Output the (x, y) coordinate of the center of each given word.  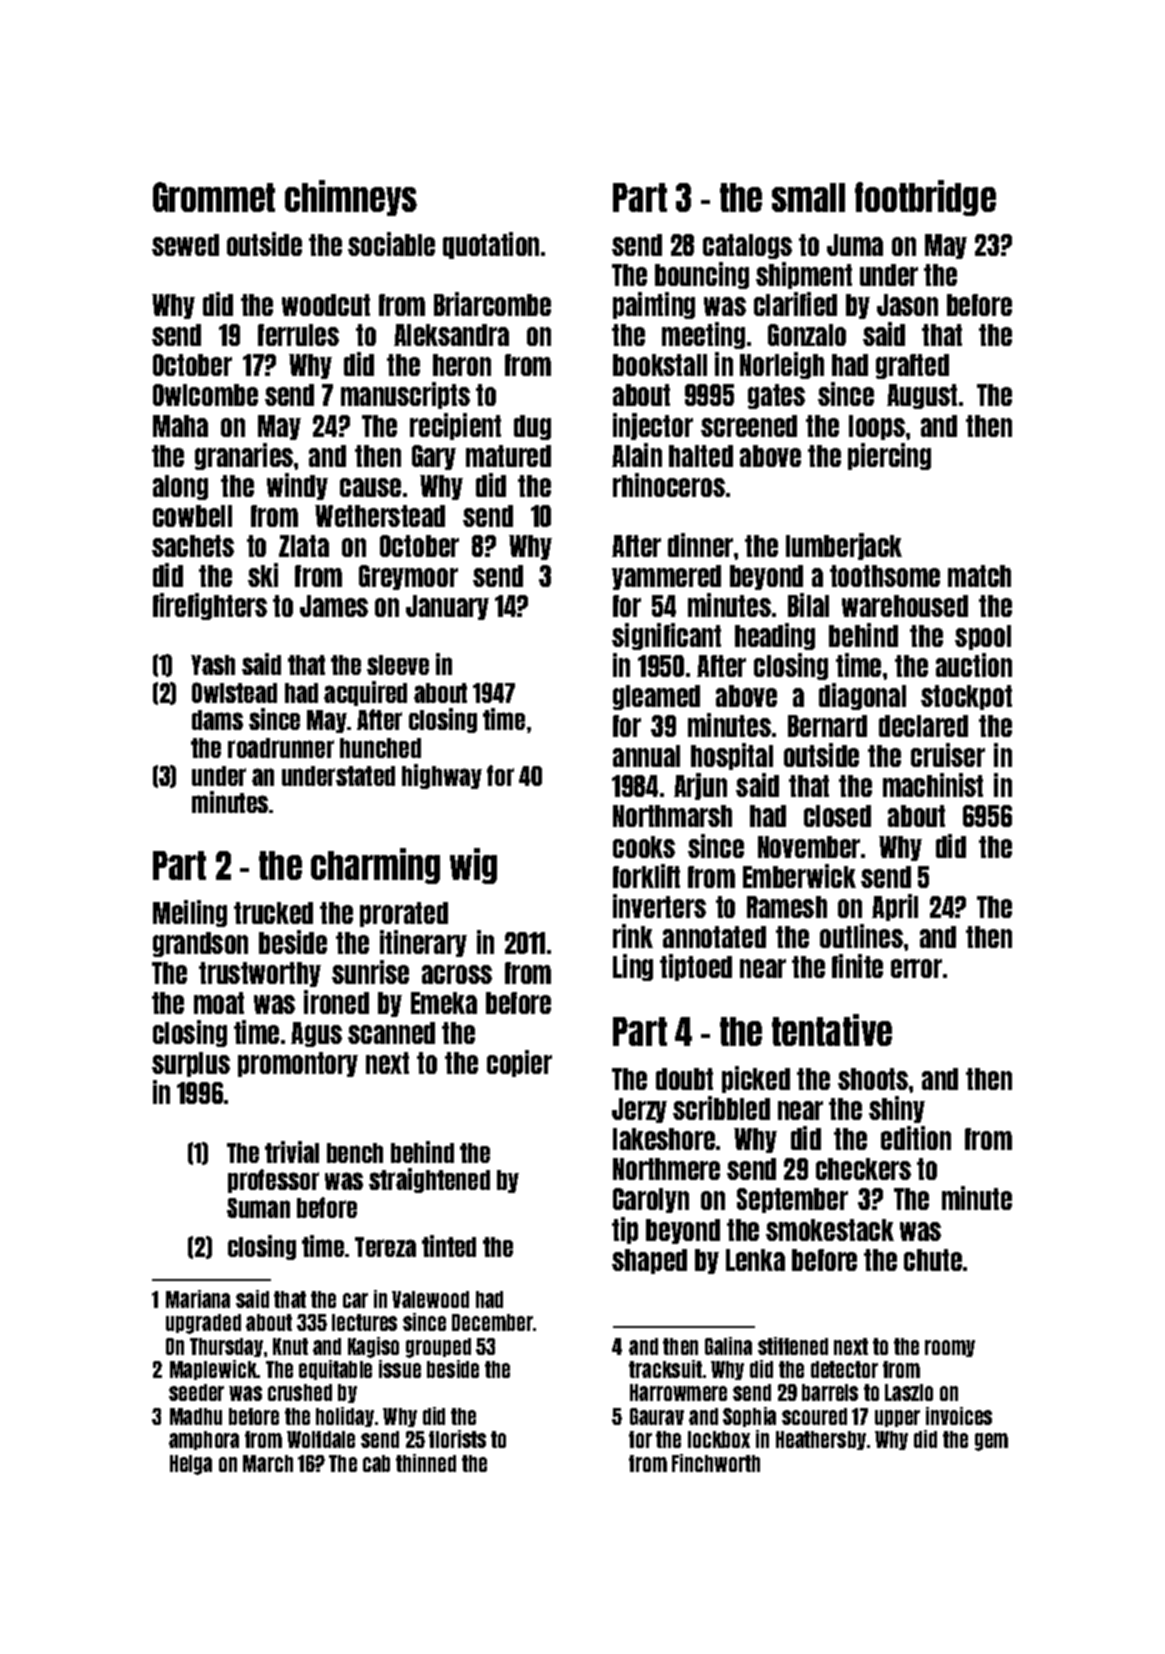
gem (991, 1442)
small (808, 197)
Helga (191, 1465)
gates (776, 396)
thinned (426, 1463)
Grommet (214, 197)
